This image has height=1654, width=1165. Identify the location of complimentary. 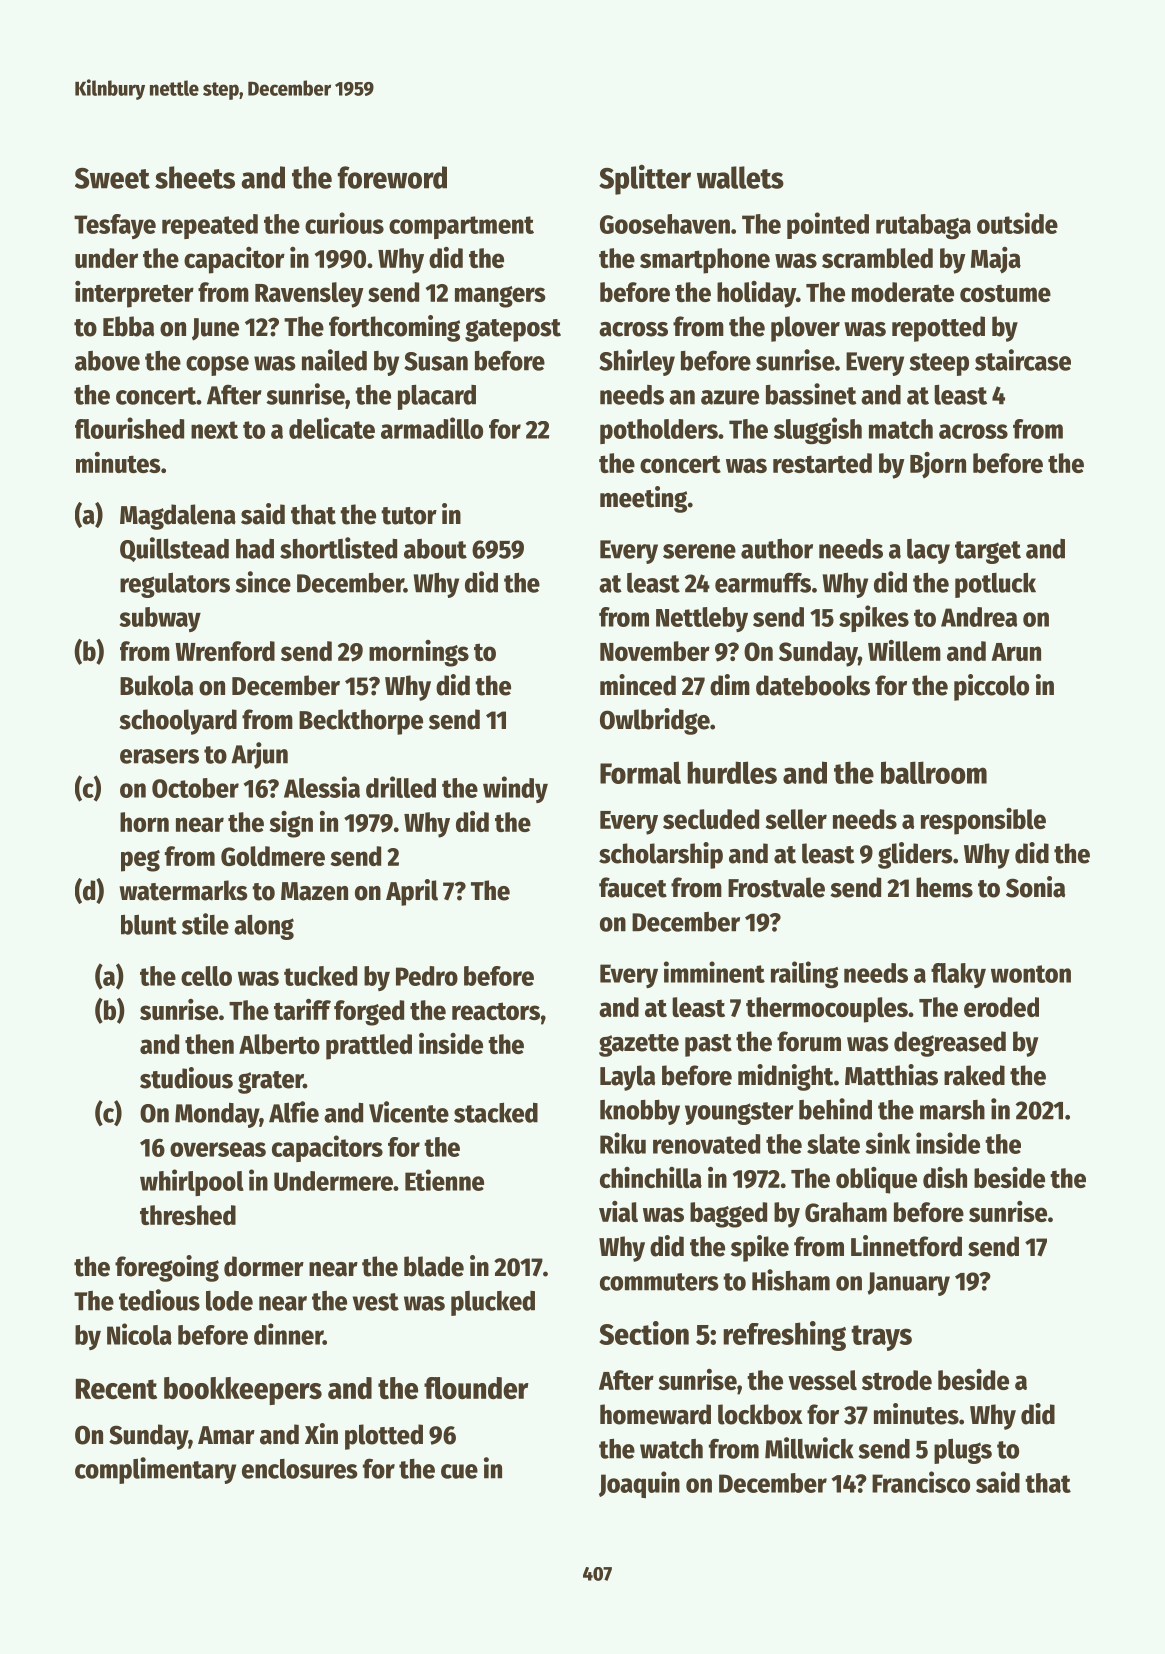
(155, 1470).
